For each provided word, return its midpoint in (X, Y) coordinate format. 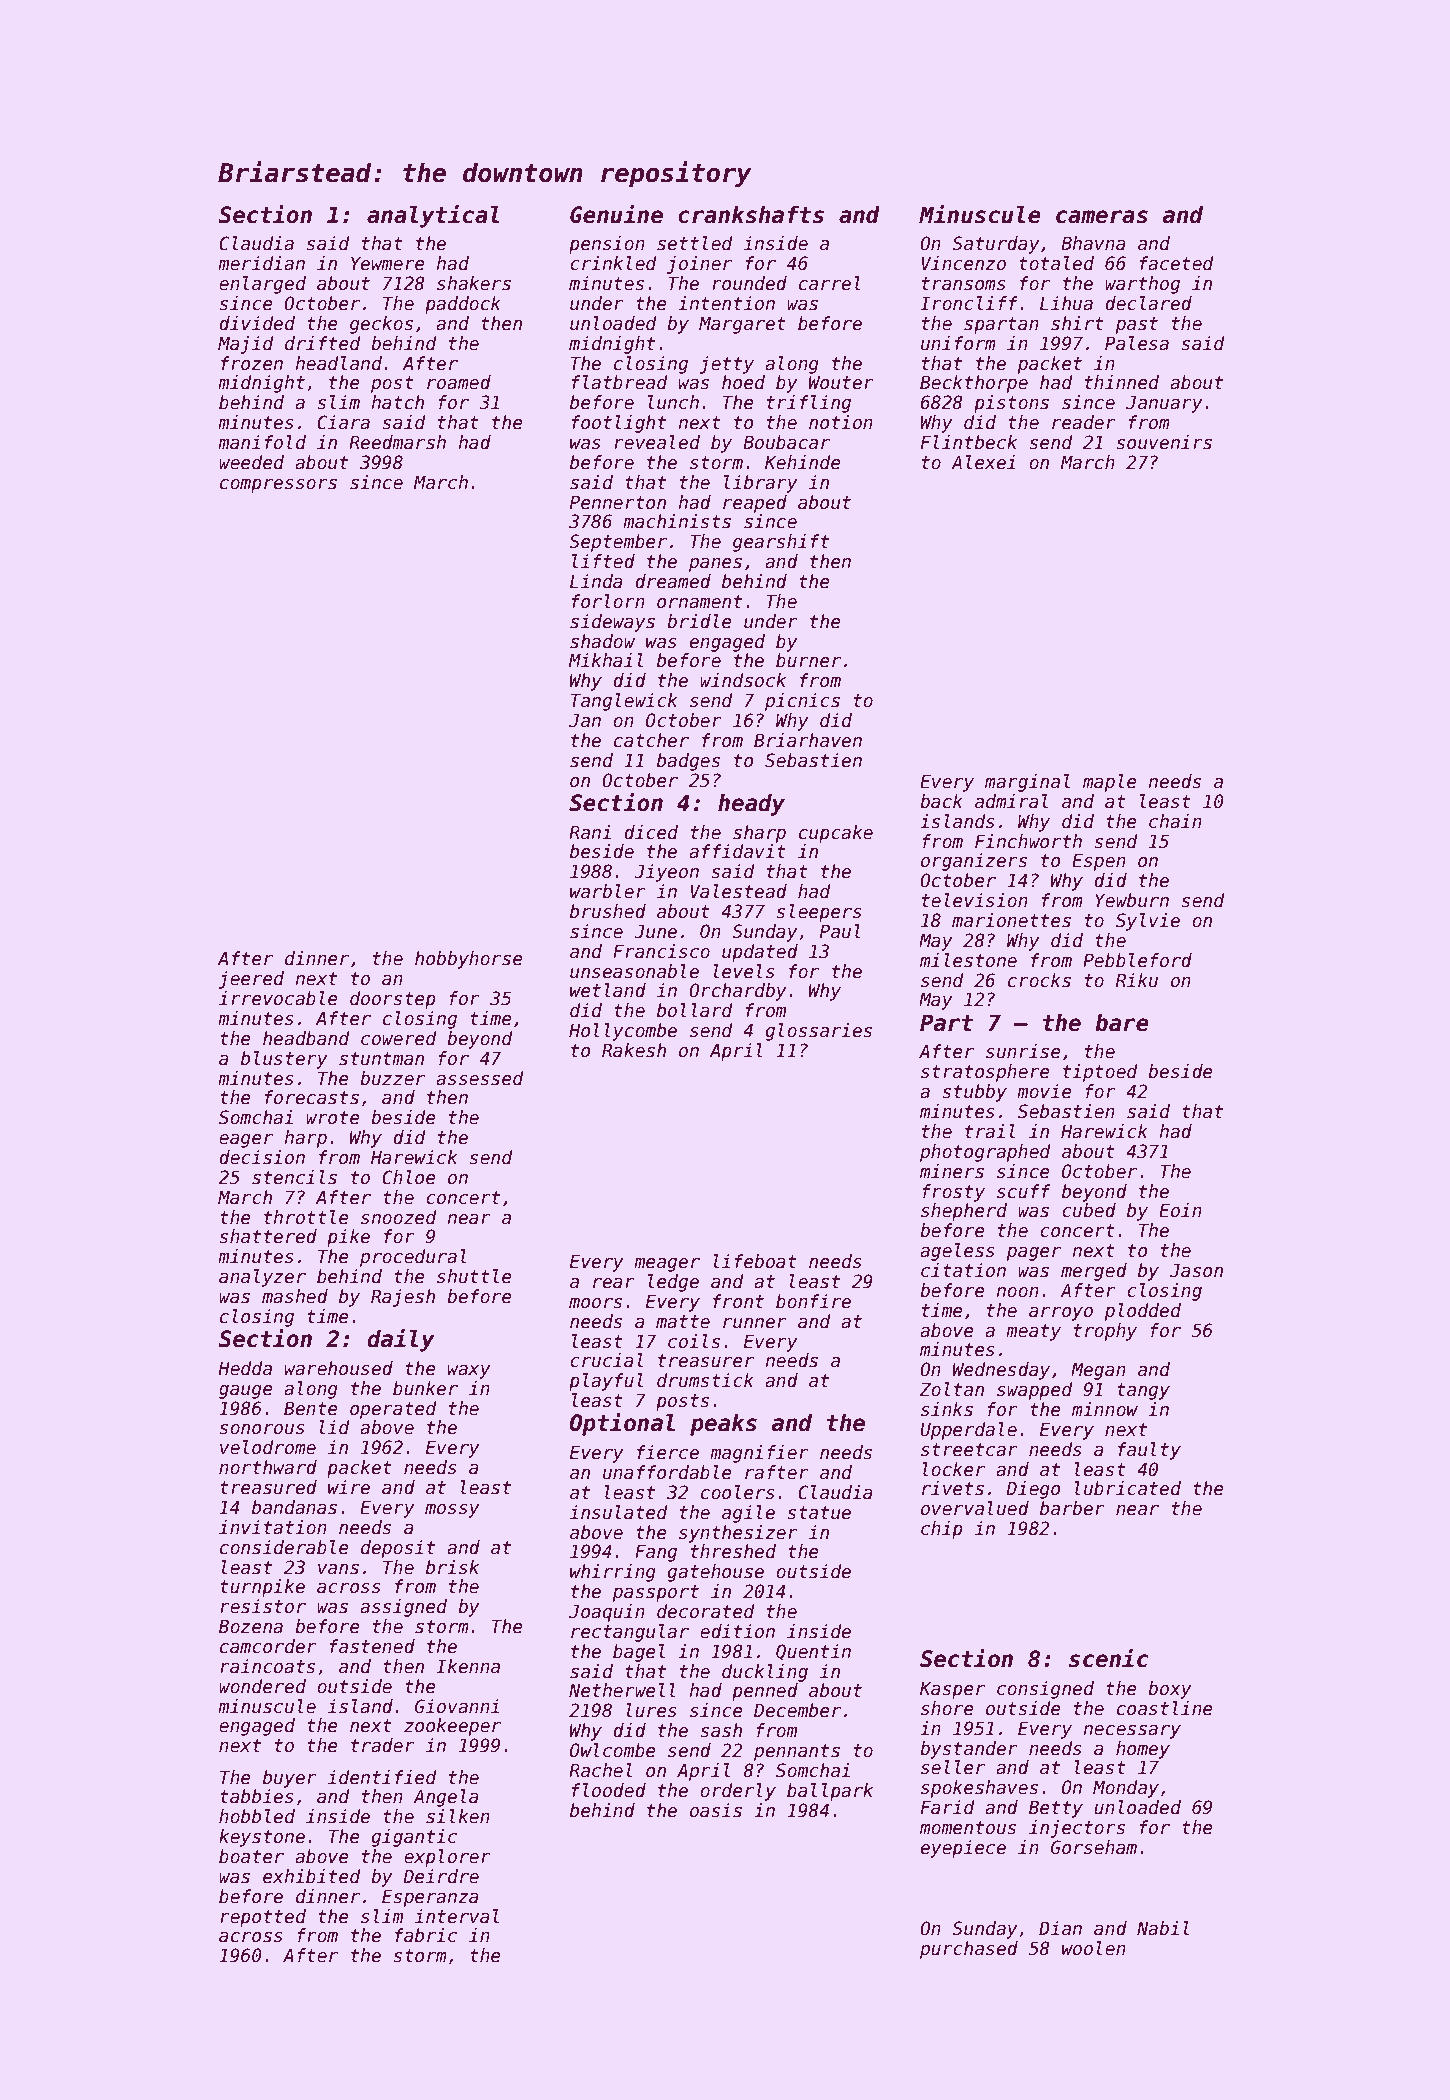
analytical (433, 216)
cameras (1102, 217)
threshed (733, 1551)
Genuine (616, 214)
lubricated (1128, 1488)
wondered (262, 1686)
